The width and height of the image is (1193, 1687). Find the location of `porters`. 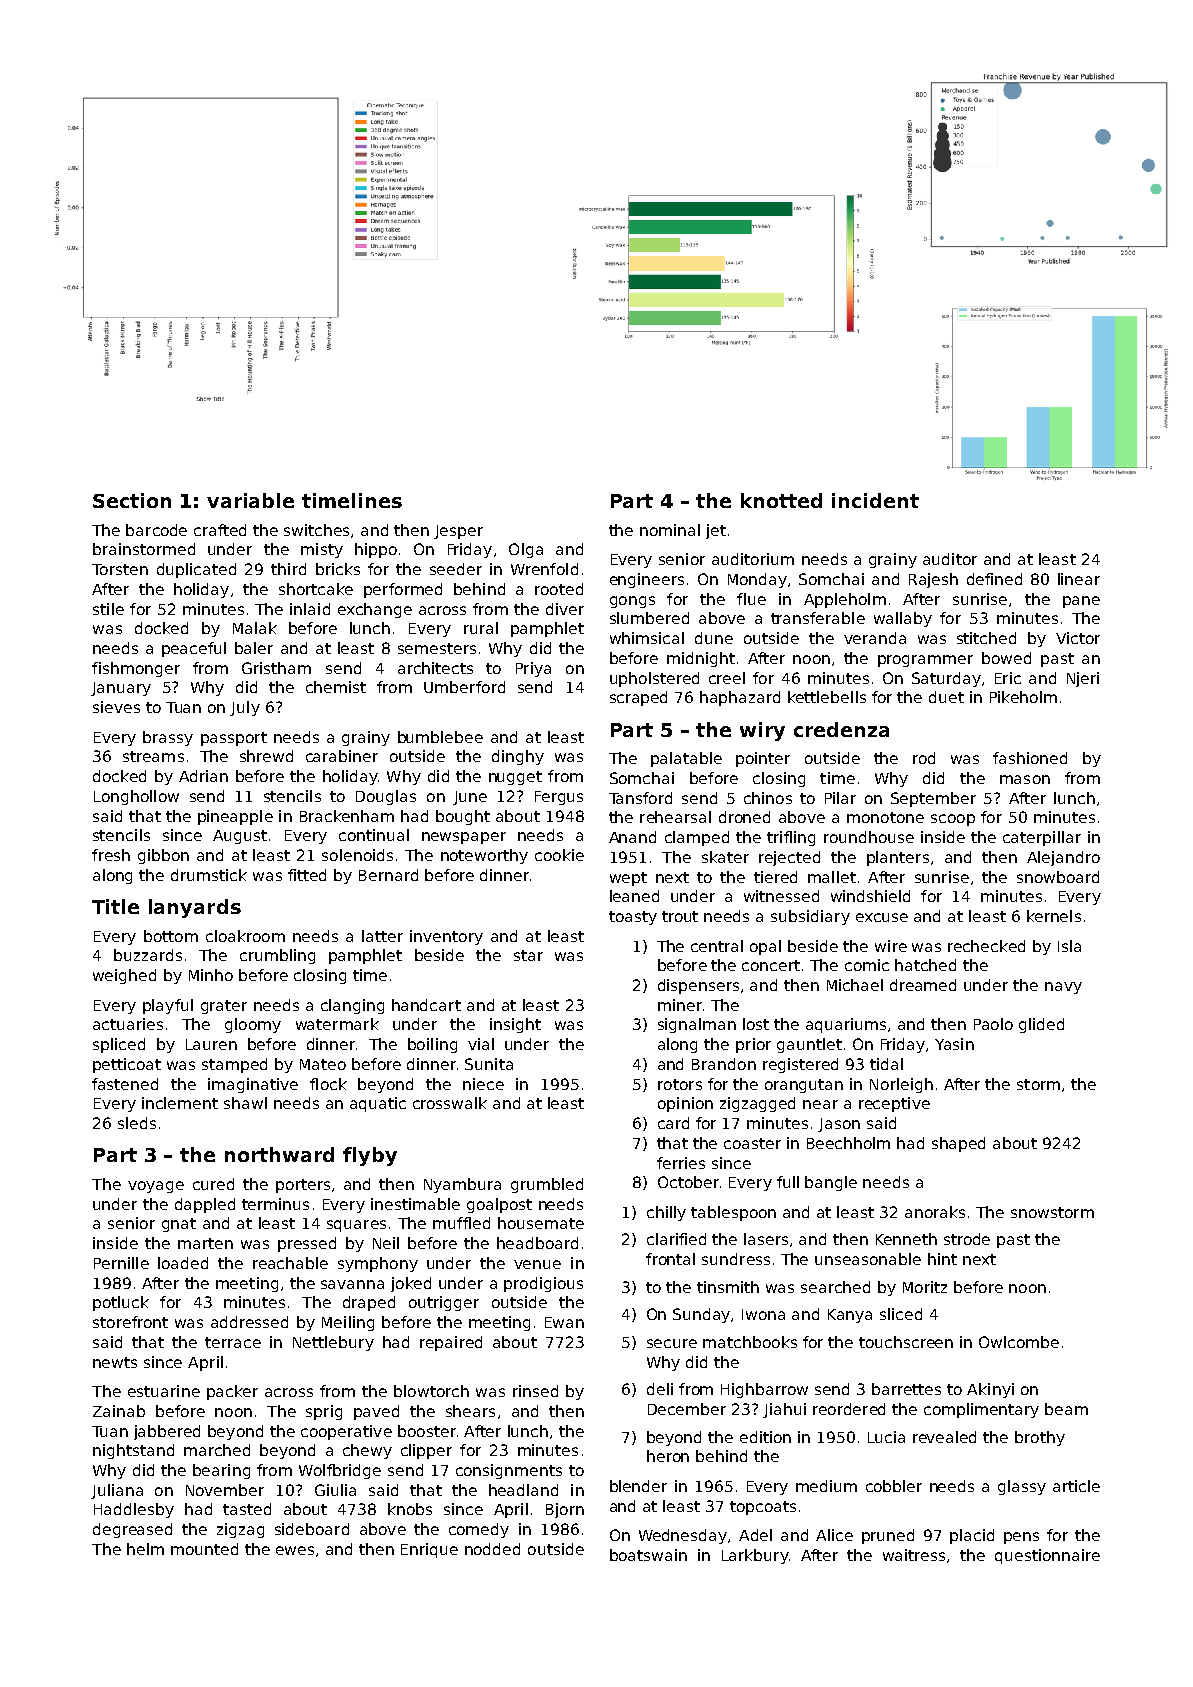

porters is located at coordinates (303, 1186).
